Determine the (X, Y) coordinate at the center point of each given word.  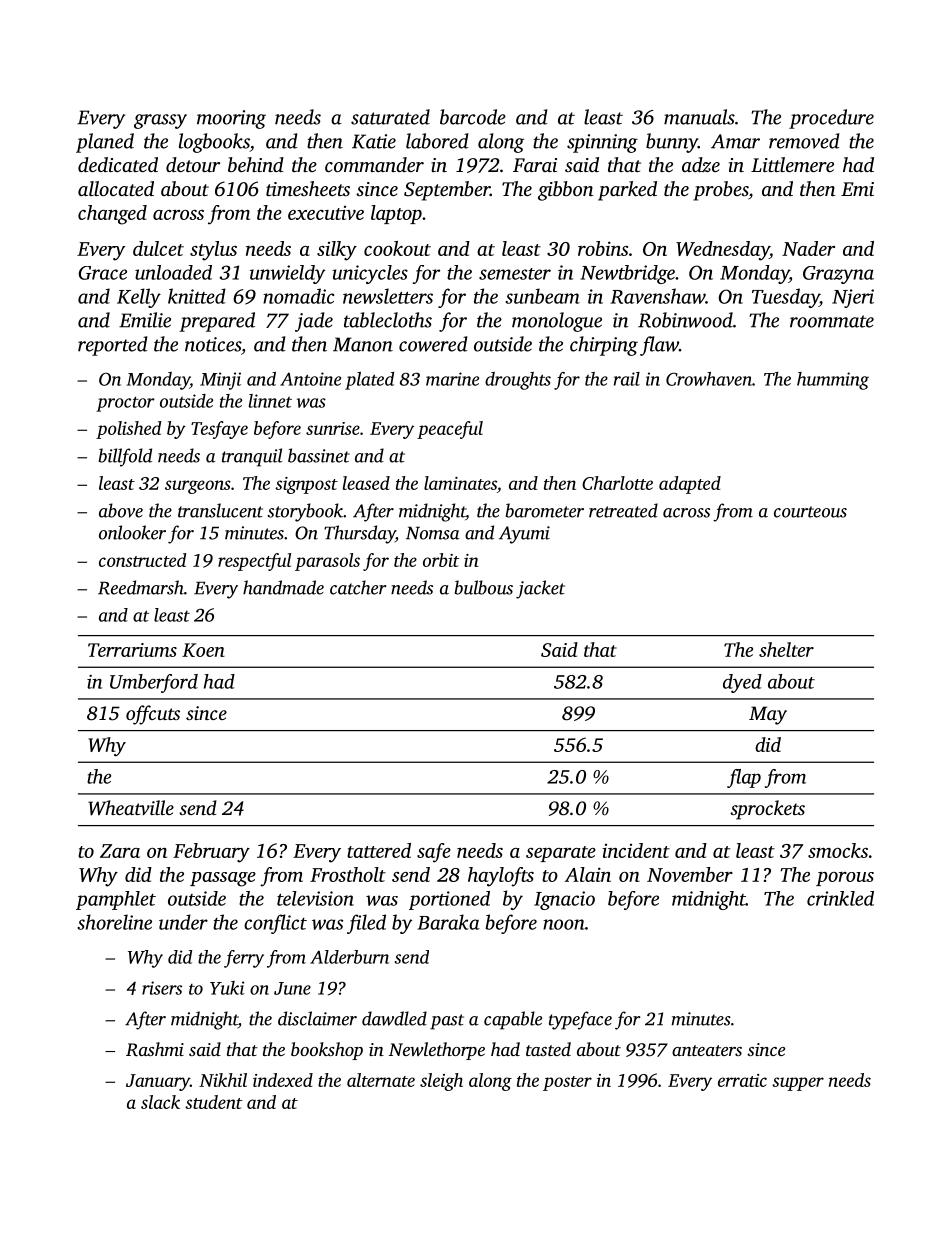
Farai (535, 165)
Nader (808, 248)
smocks (838, 850)
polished (128, 430)
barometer (544, 510)
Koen (203, 650)
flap (744, 778)
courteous (810, 512)
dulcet (158, 248)
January (158, 1082)
